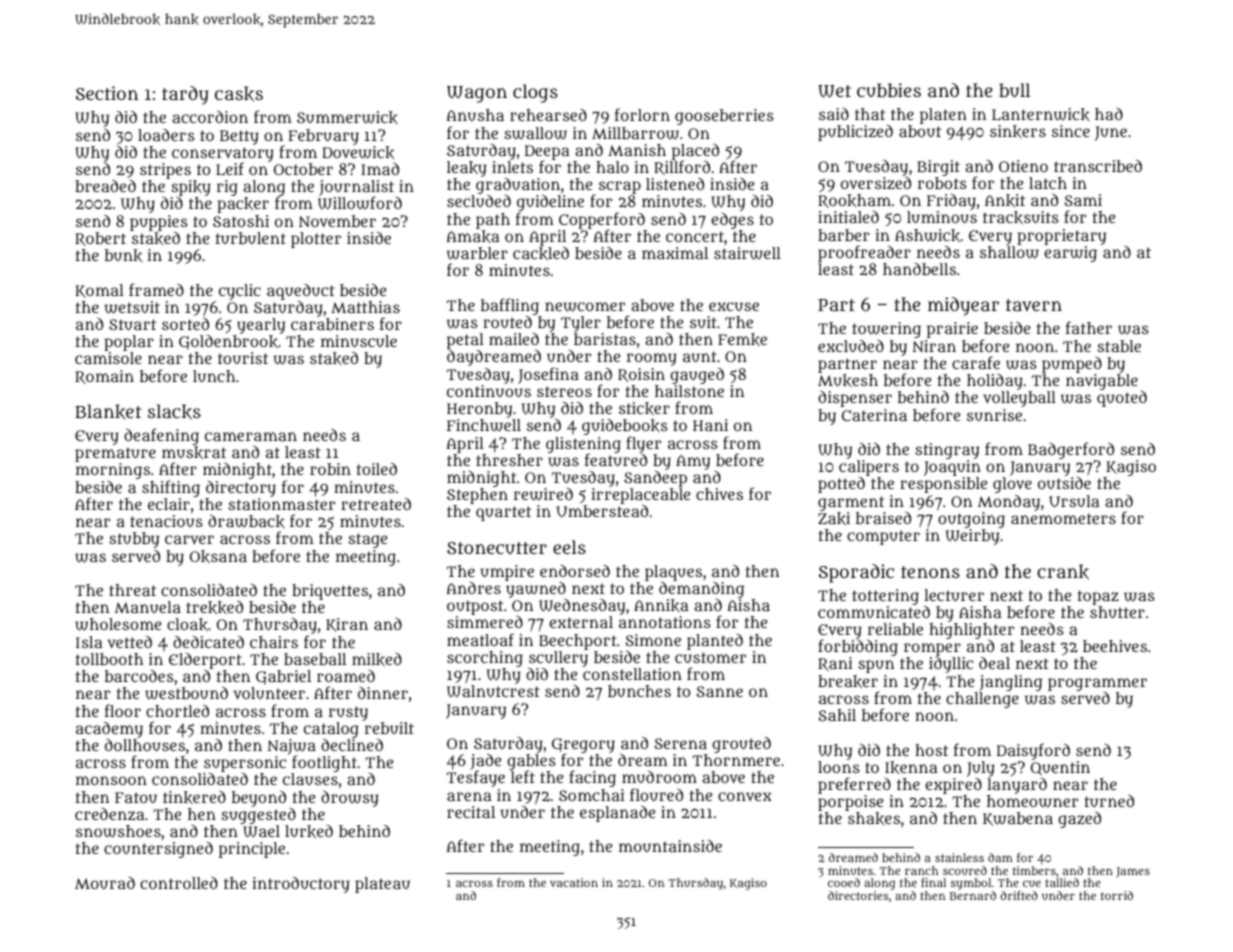 Image resolution: width=1233 pixels, height=952 pixels. What do you see at coordinates (574, 882) in the page?
I see `vacation` at bounding box center [574, 882].
